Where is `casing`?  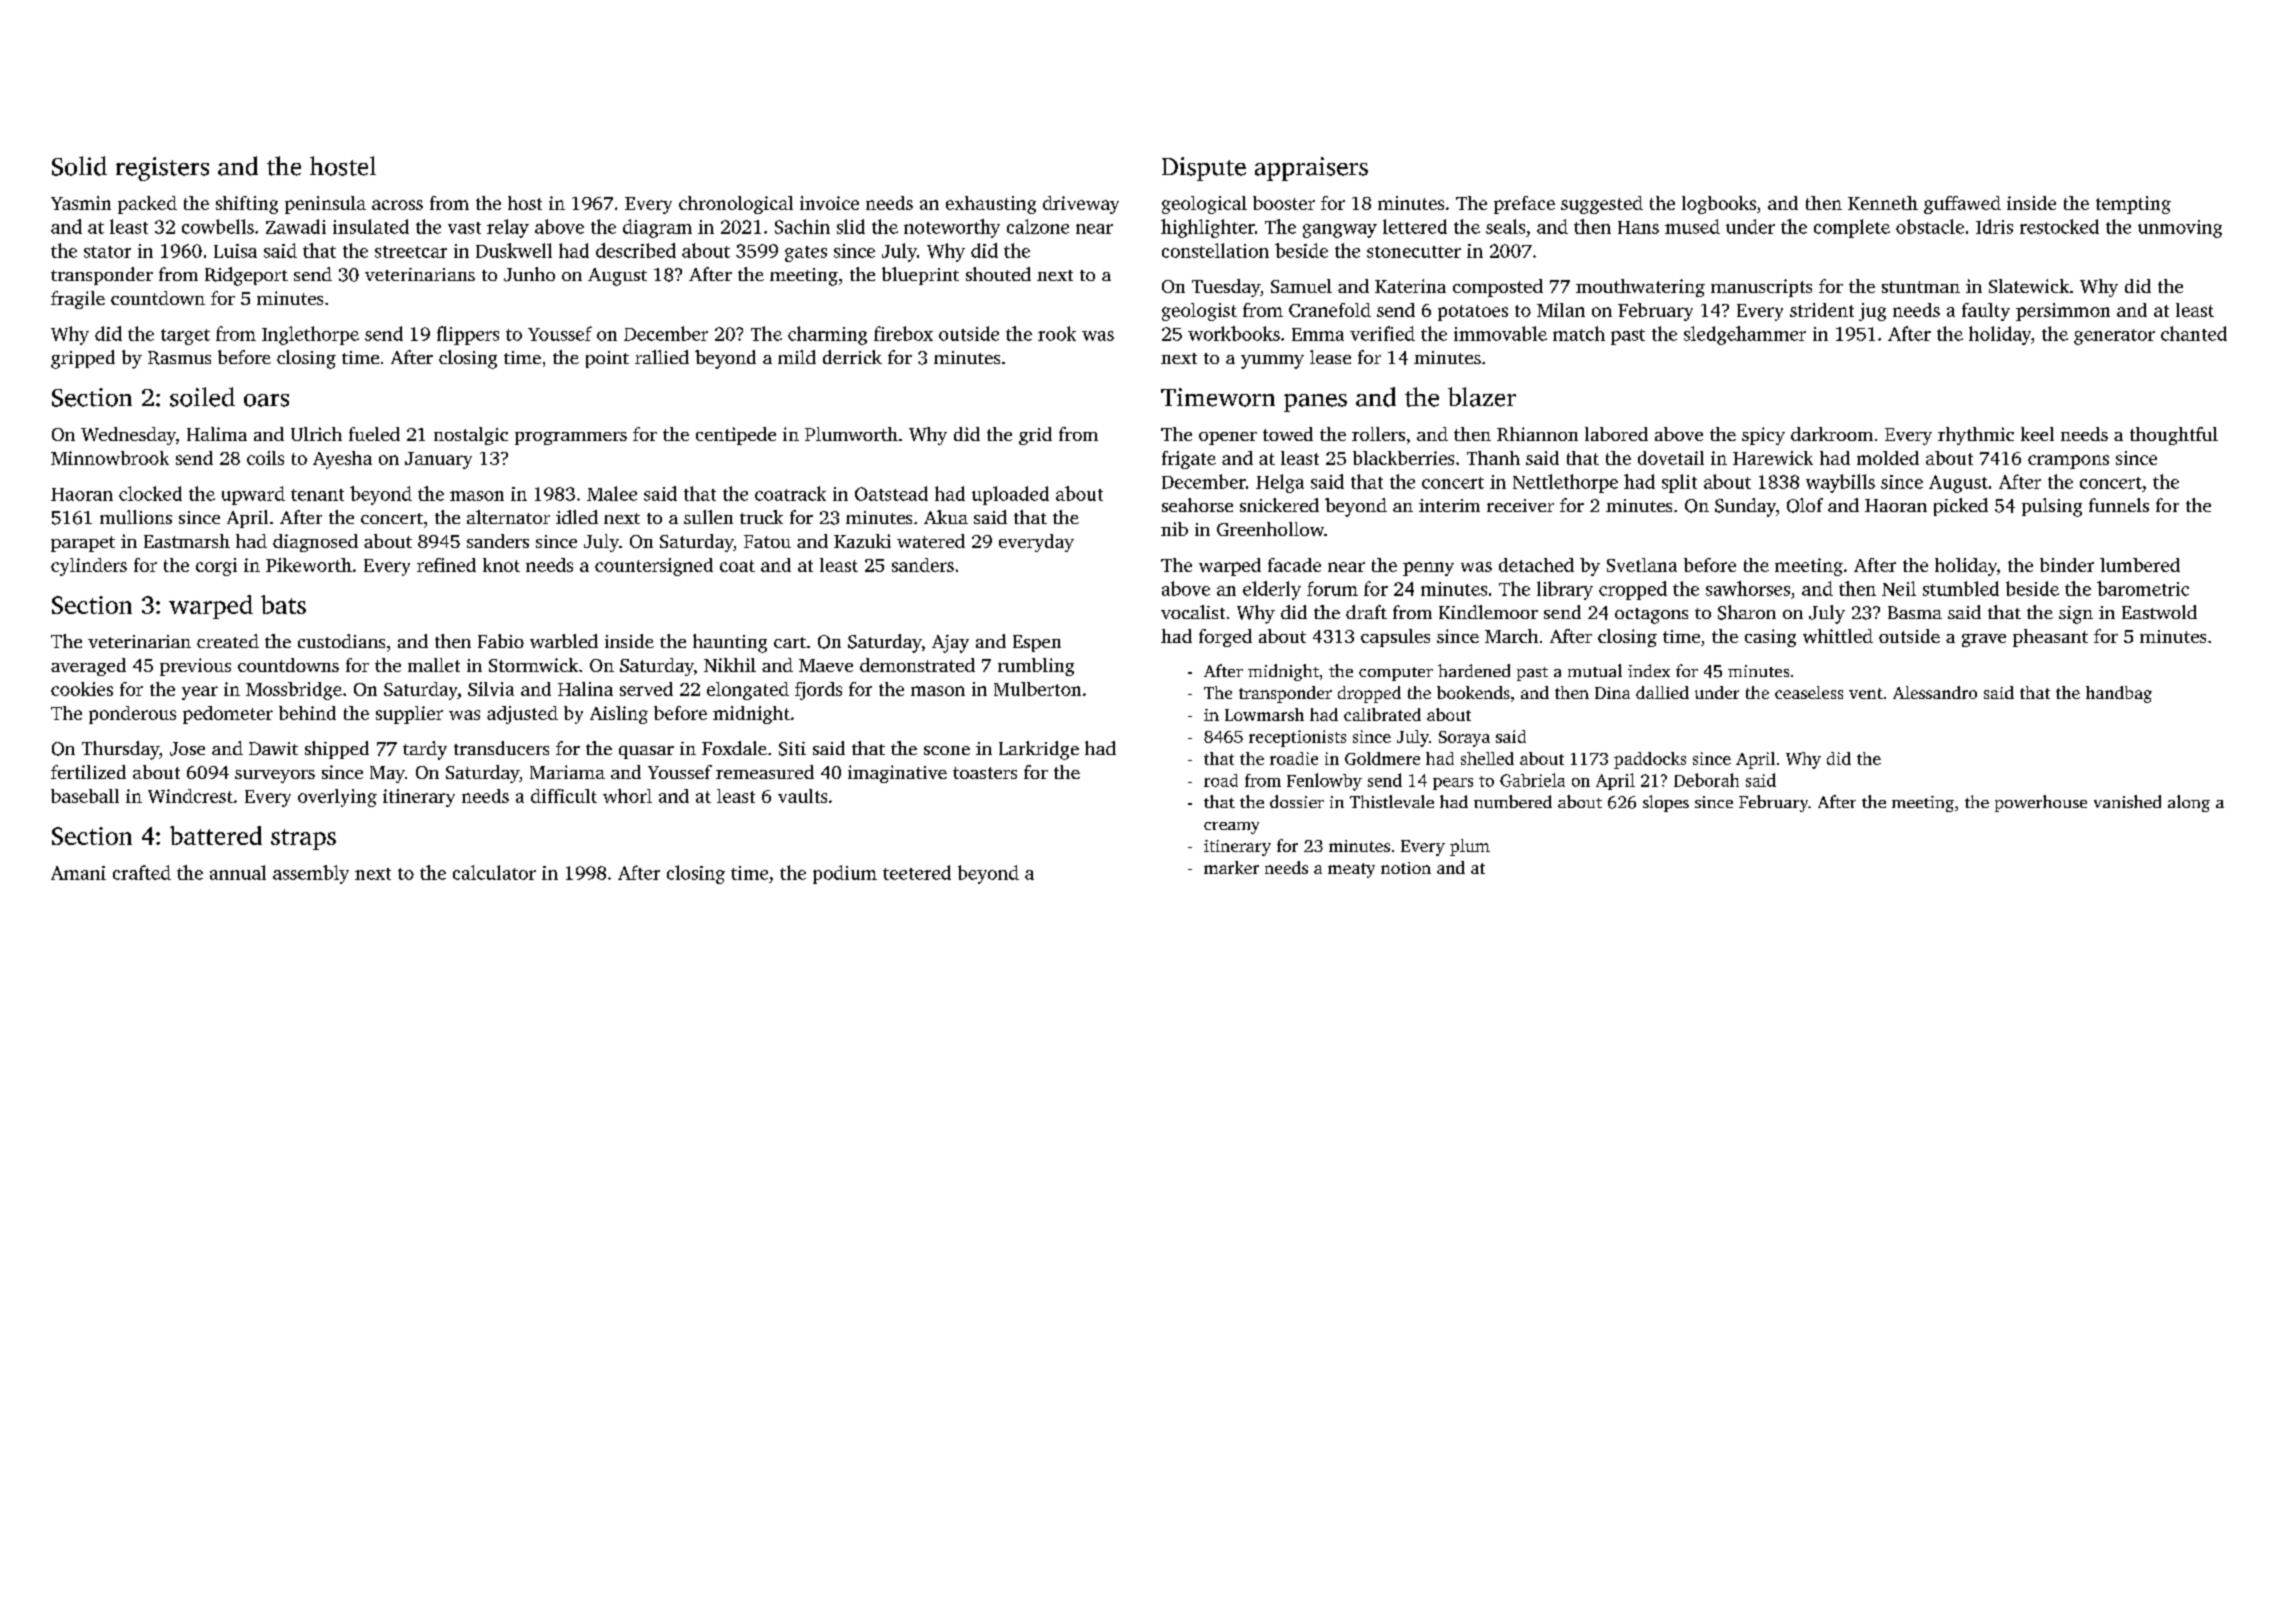 casing is located at coordinates (1770, 638).
